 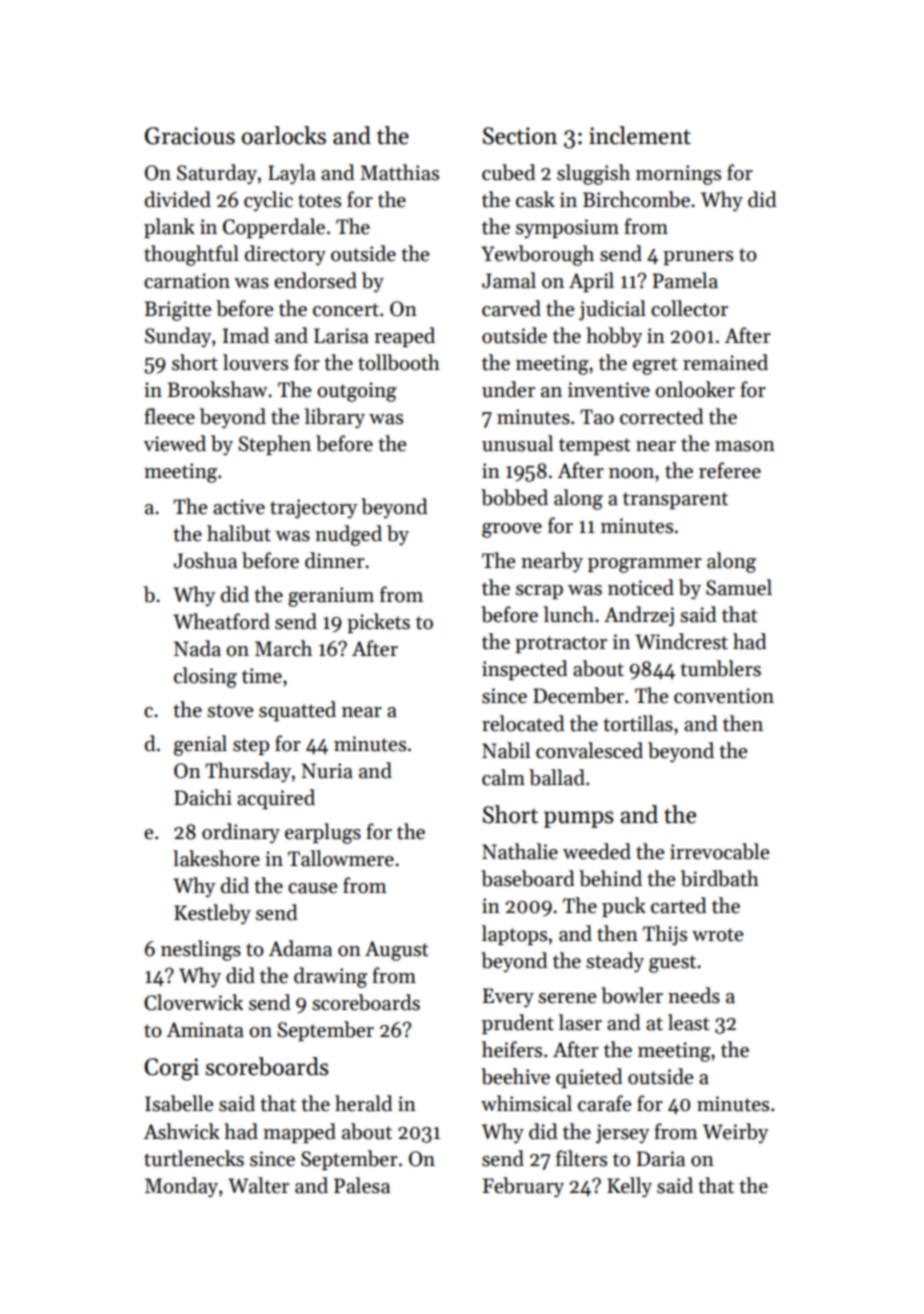 What do you see at coordinates (719, 851) in the screenshot?
I see `irrevocable` at bounding box center [719, 851].
